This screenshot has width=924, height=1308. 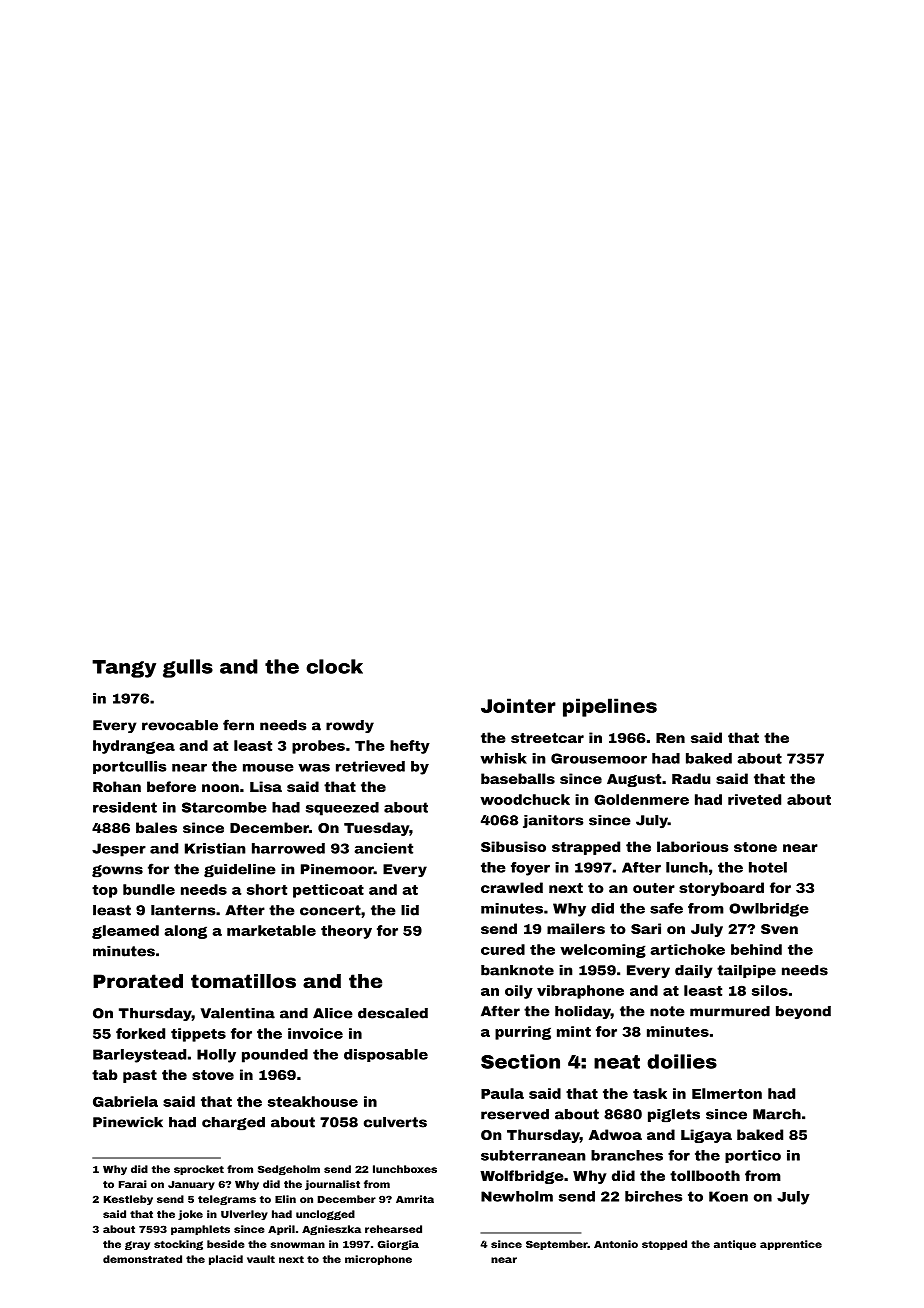 What do you see at coordinates (171, 786) in the screenshot?
I see `before` at bounding box center [171, 786].
